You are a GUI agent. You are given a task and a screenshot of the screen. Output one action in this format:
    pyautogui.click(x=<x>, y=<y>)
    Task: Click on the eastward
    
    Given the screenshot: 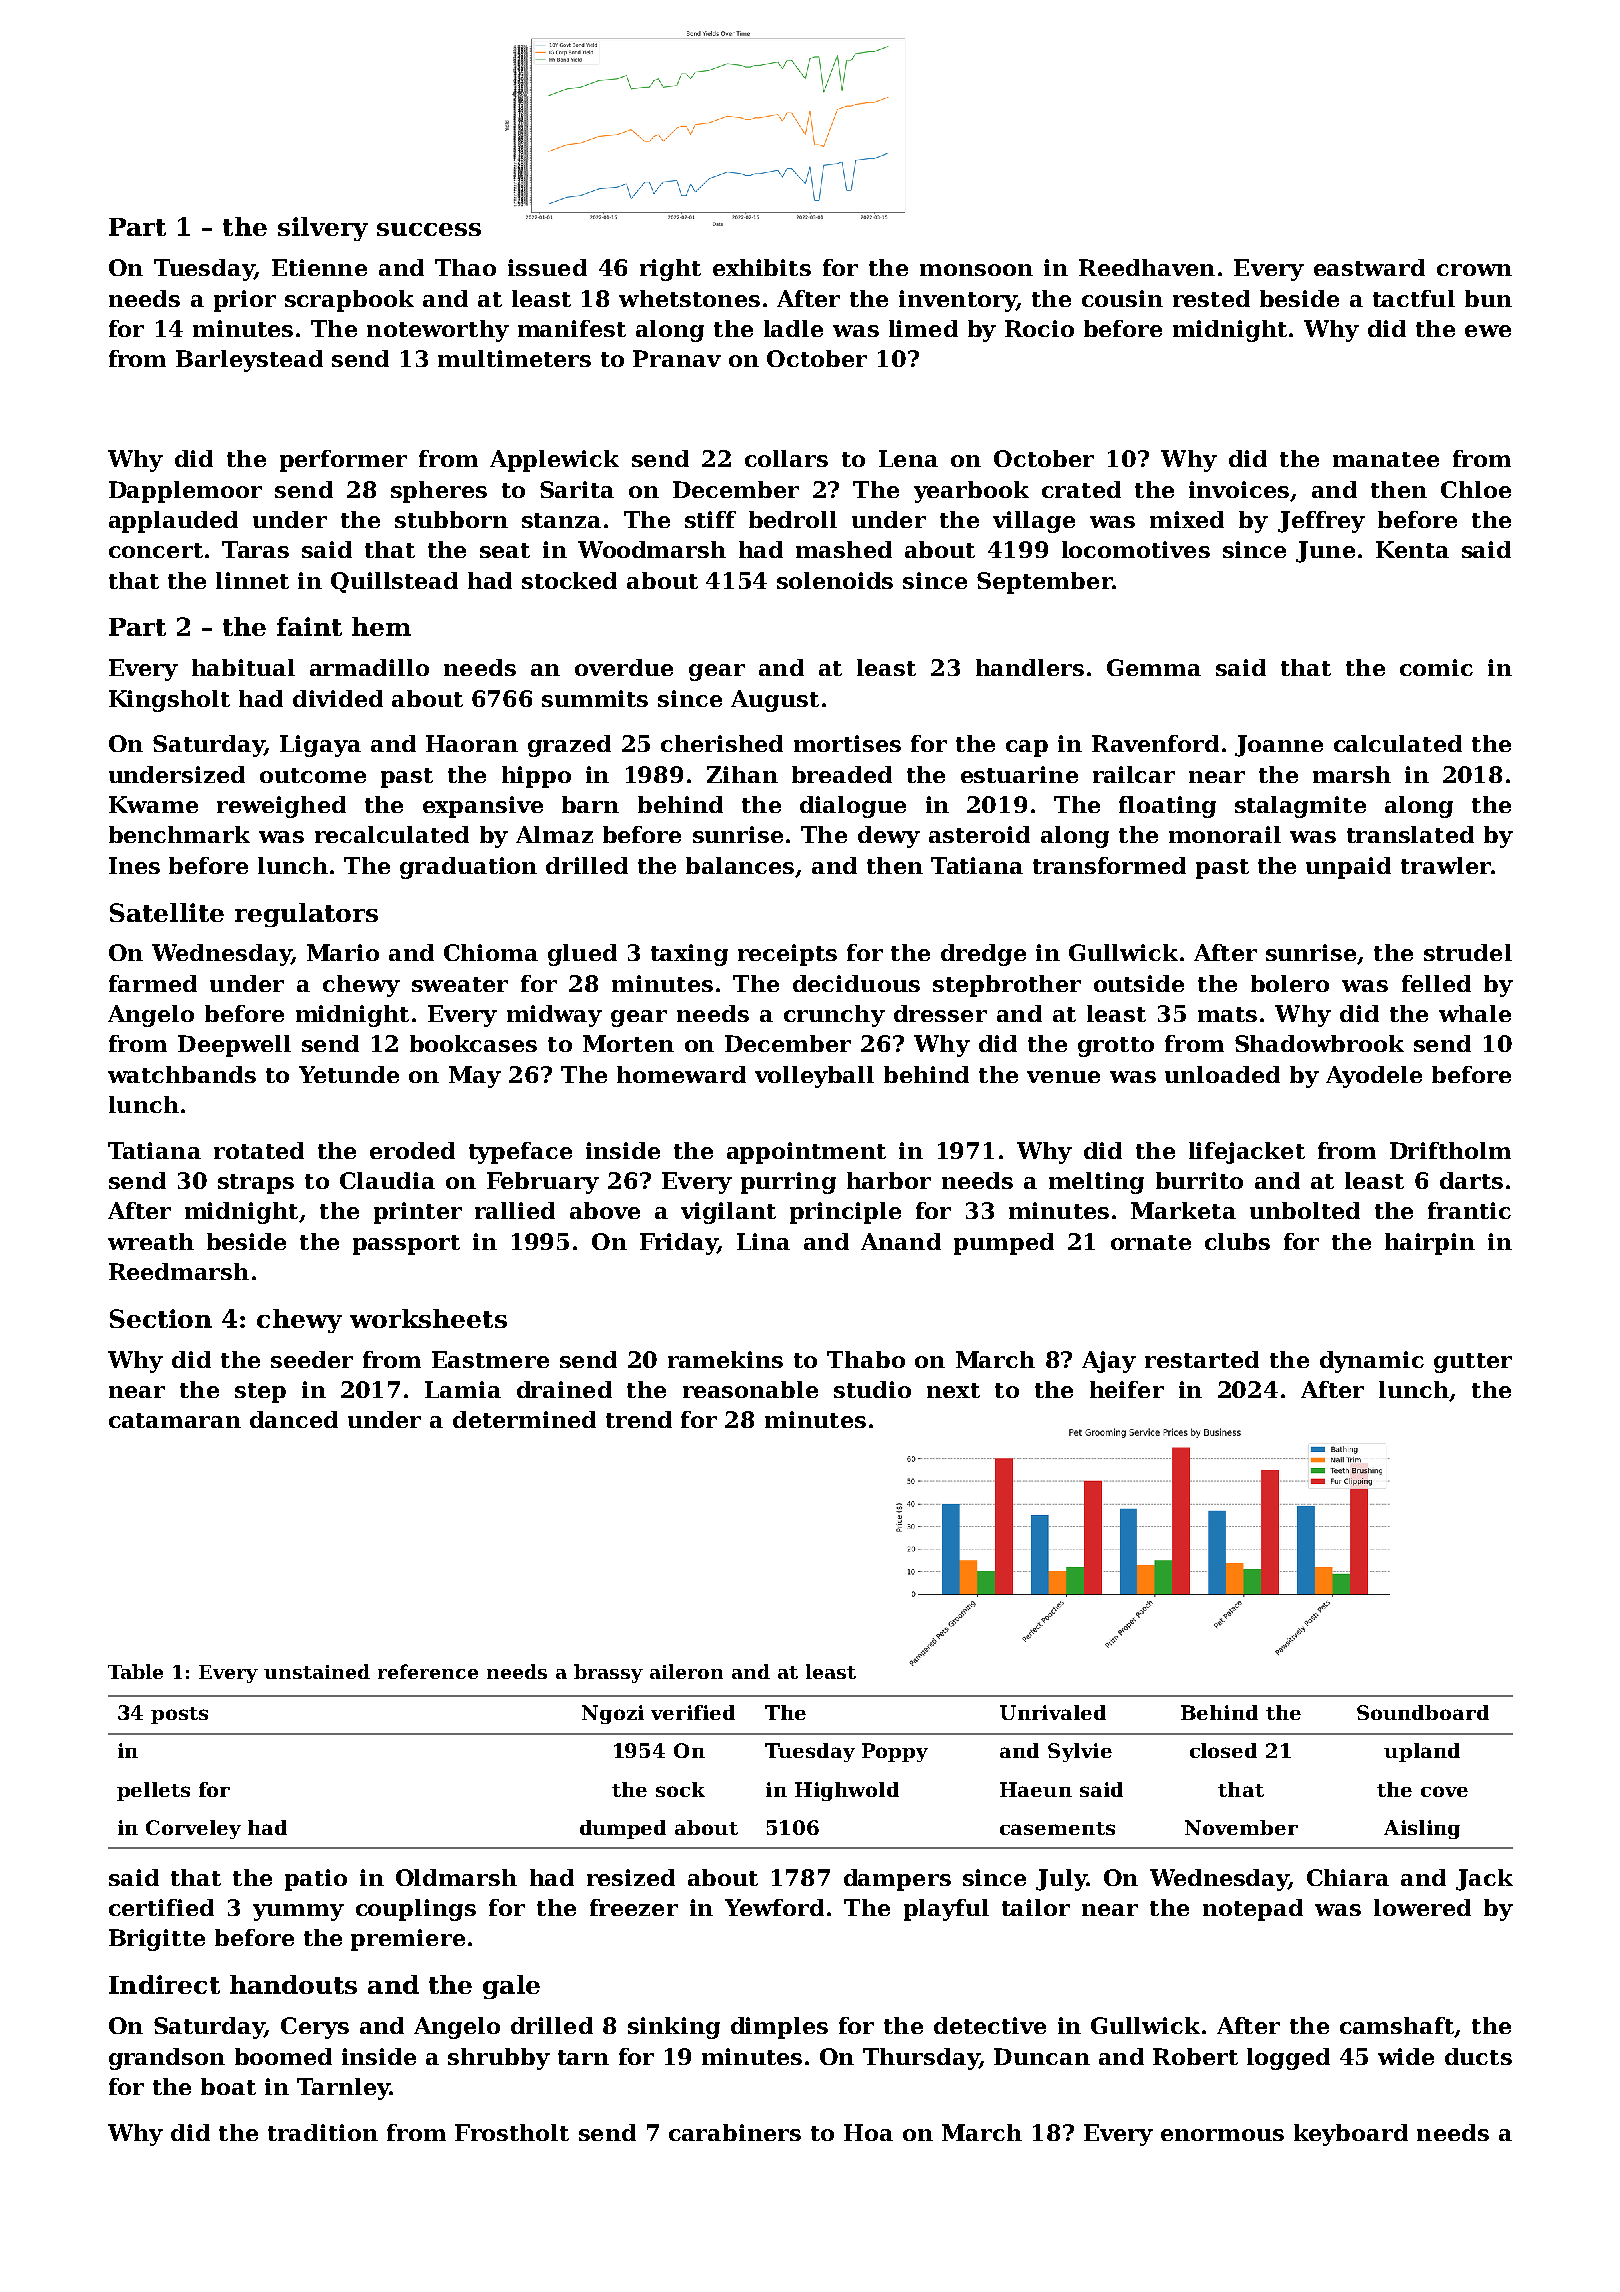 What is the action you would take?
    pyautogui.click(x=1369, y=267)
